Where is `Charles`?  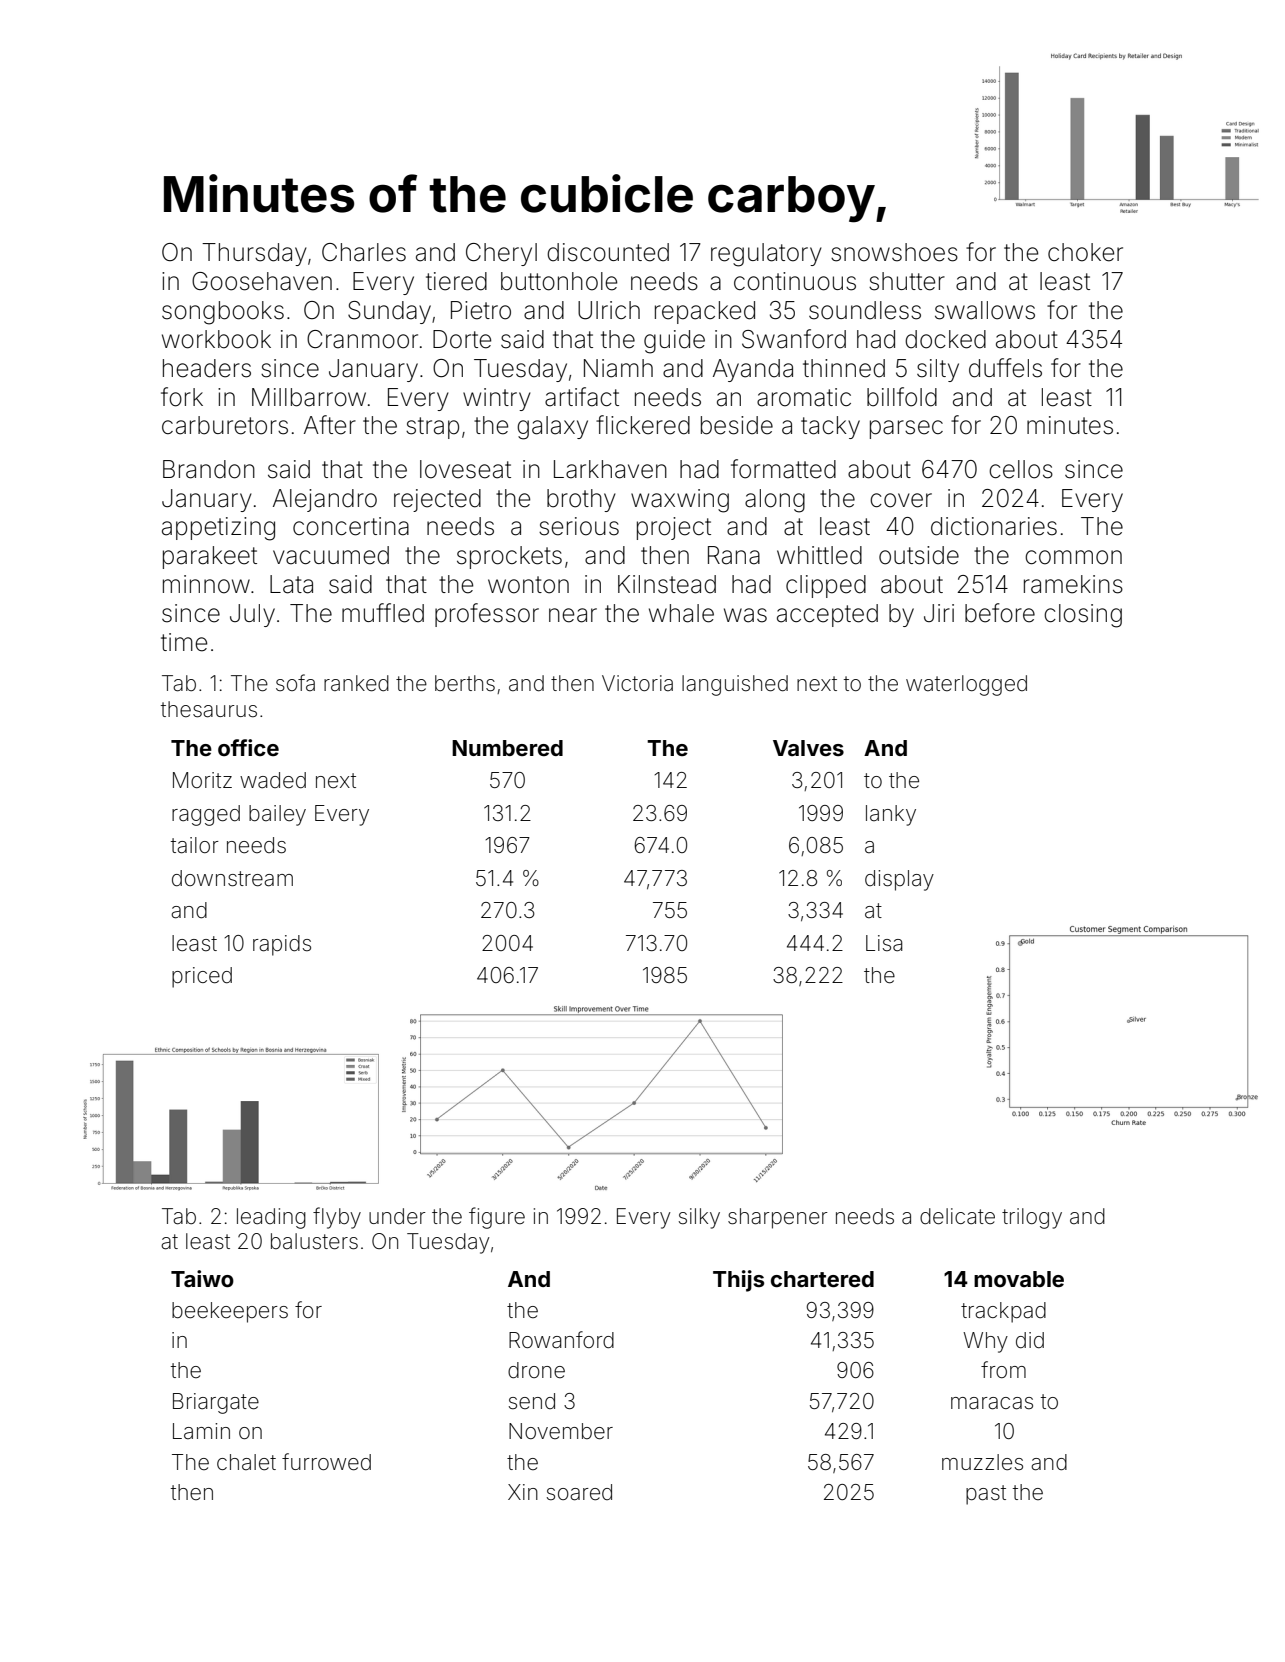
Charles is located at coordinates (364, 252).
